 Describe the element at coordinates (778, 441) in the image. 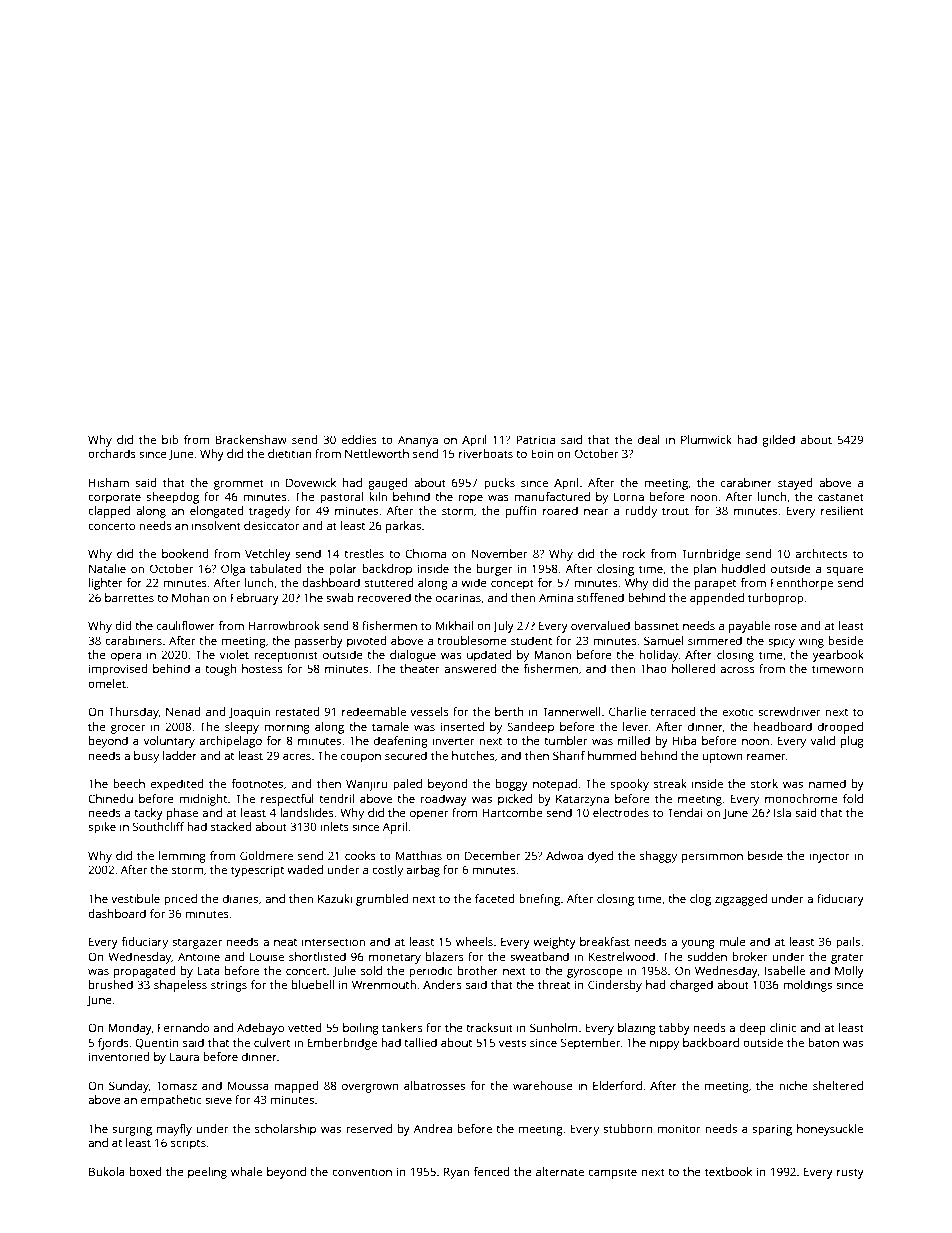

I see `gilded` at that location.
